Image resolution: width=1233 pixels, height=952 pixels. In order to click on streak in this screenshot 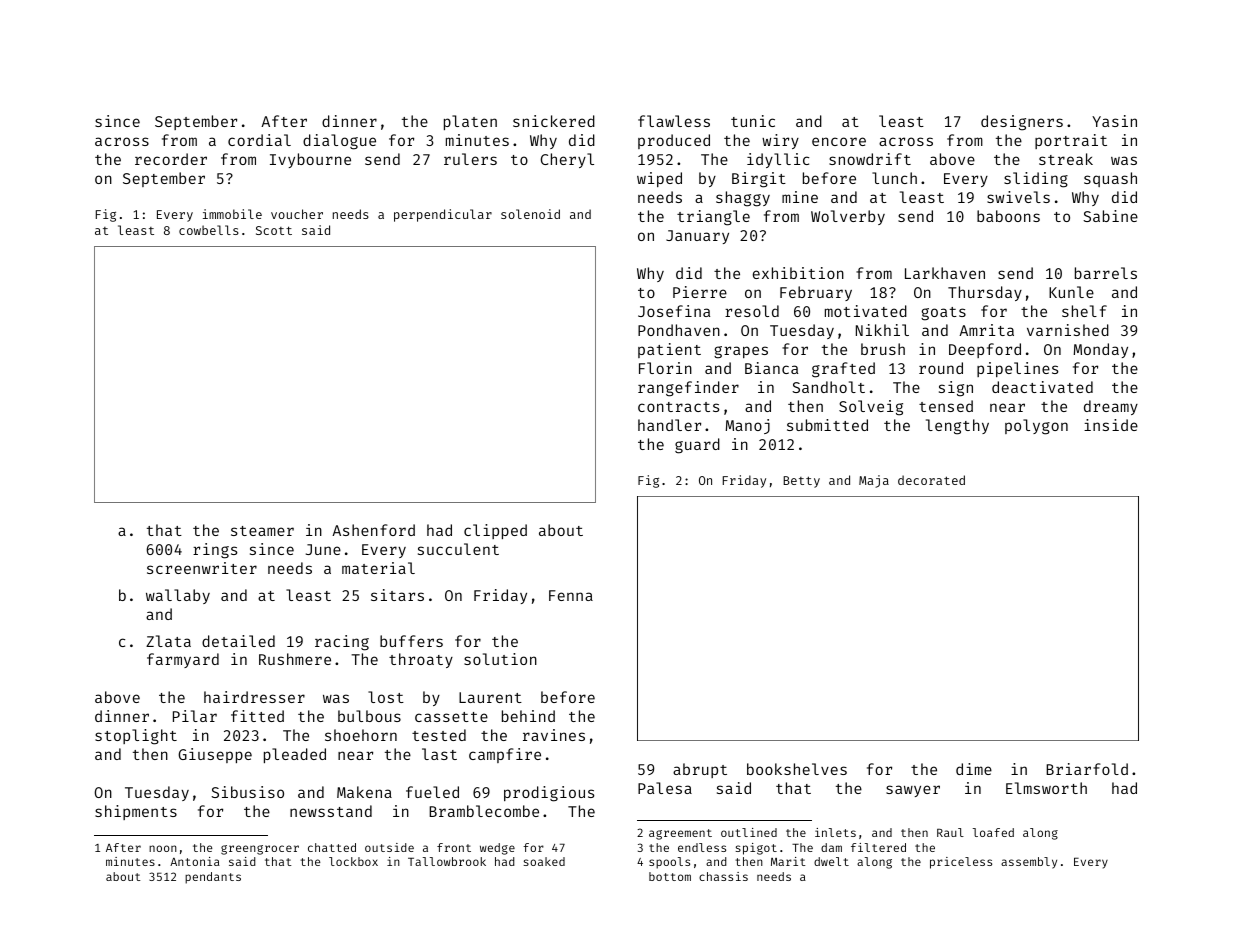, I will do `click(1066, 159)`.
